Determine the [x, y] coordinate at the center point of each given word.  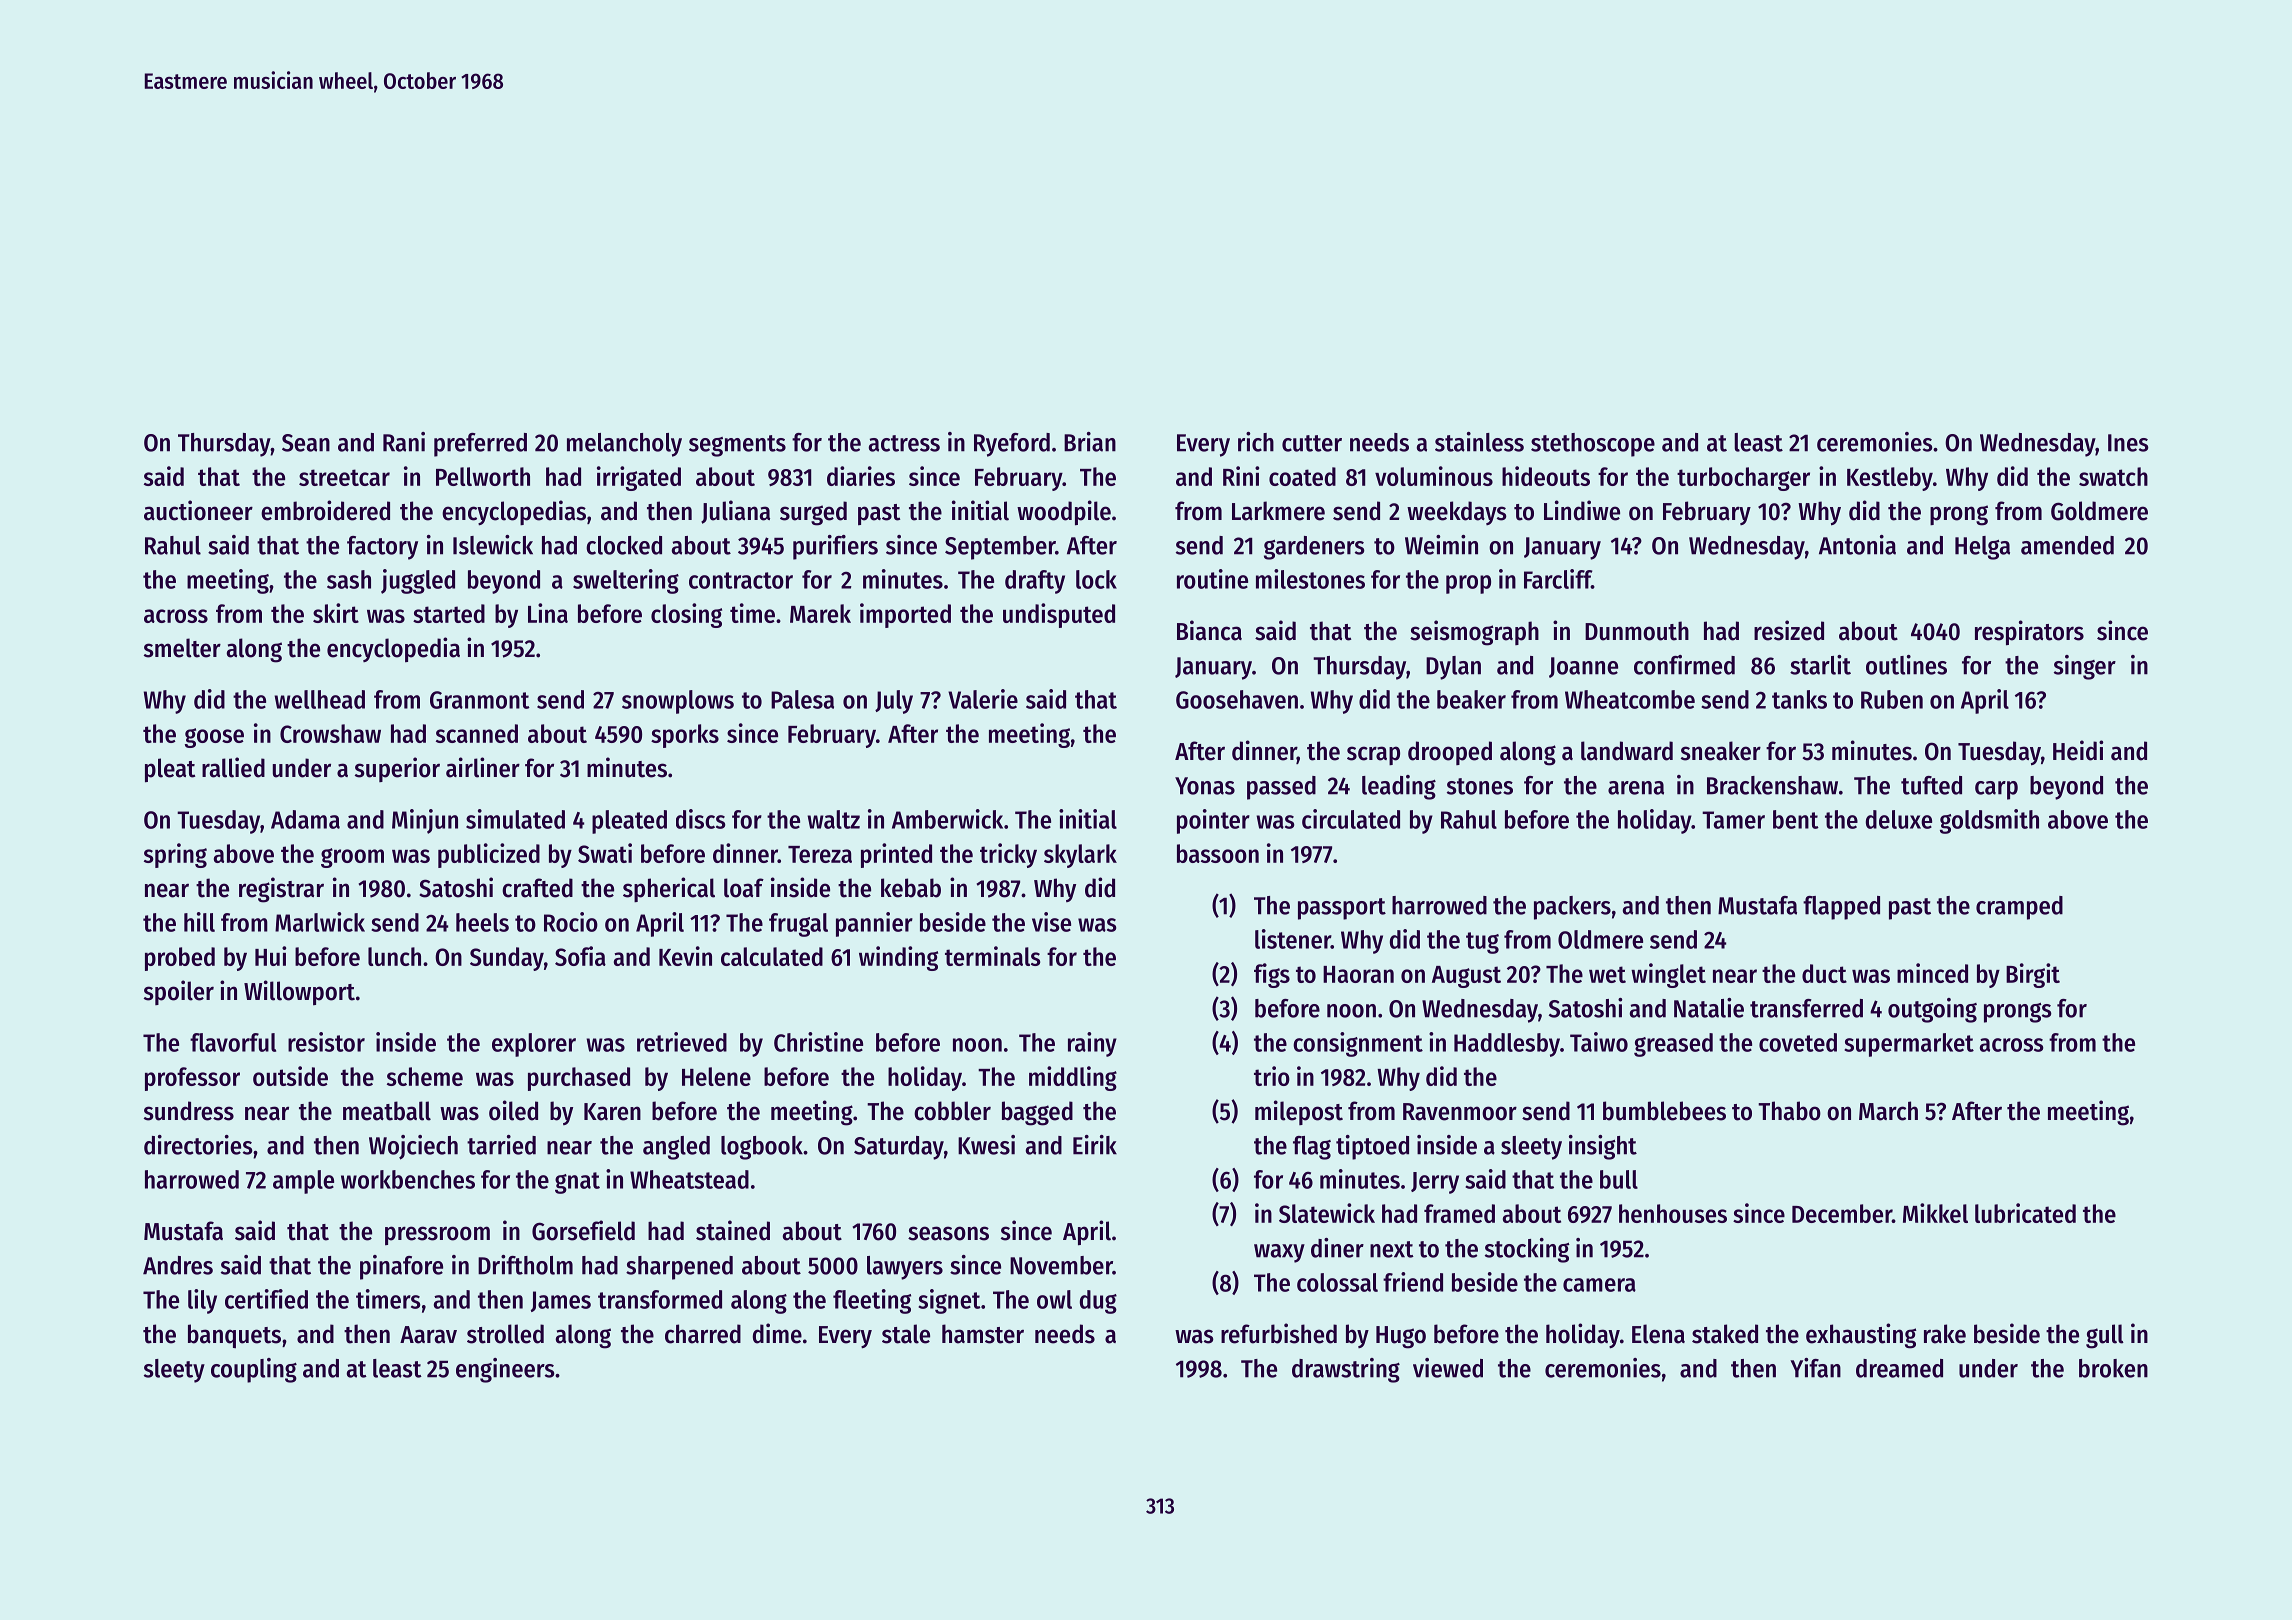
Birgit [2033, 975]
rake [1945, 1334]
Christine [818, 1042]
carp [1996, 790]
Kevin [685, 956]
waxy [1279, 1253]
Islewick [493, 545]
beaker [1471, 699]
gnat [577, 1183]
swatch [2113, 476]
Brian [1090, 442]
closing [686, 615]
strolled [505, 1334]
